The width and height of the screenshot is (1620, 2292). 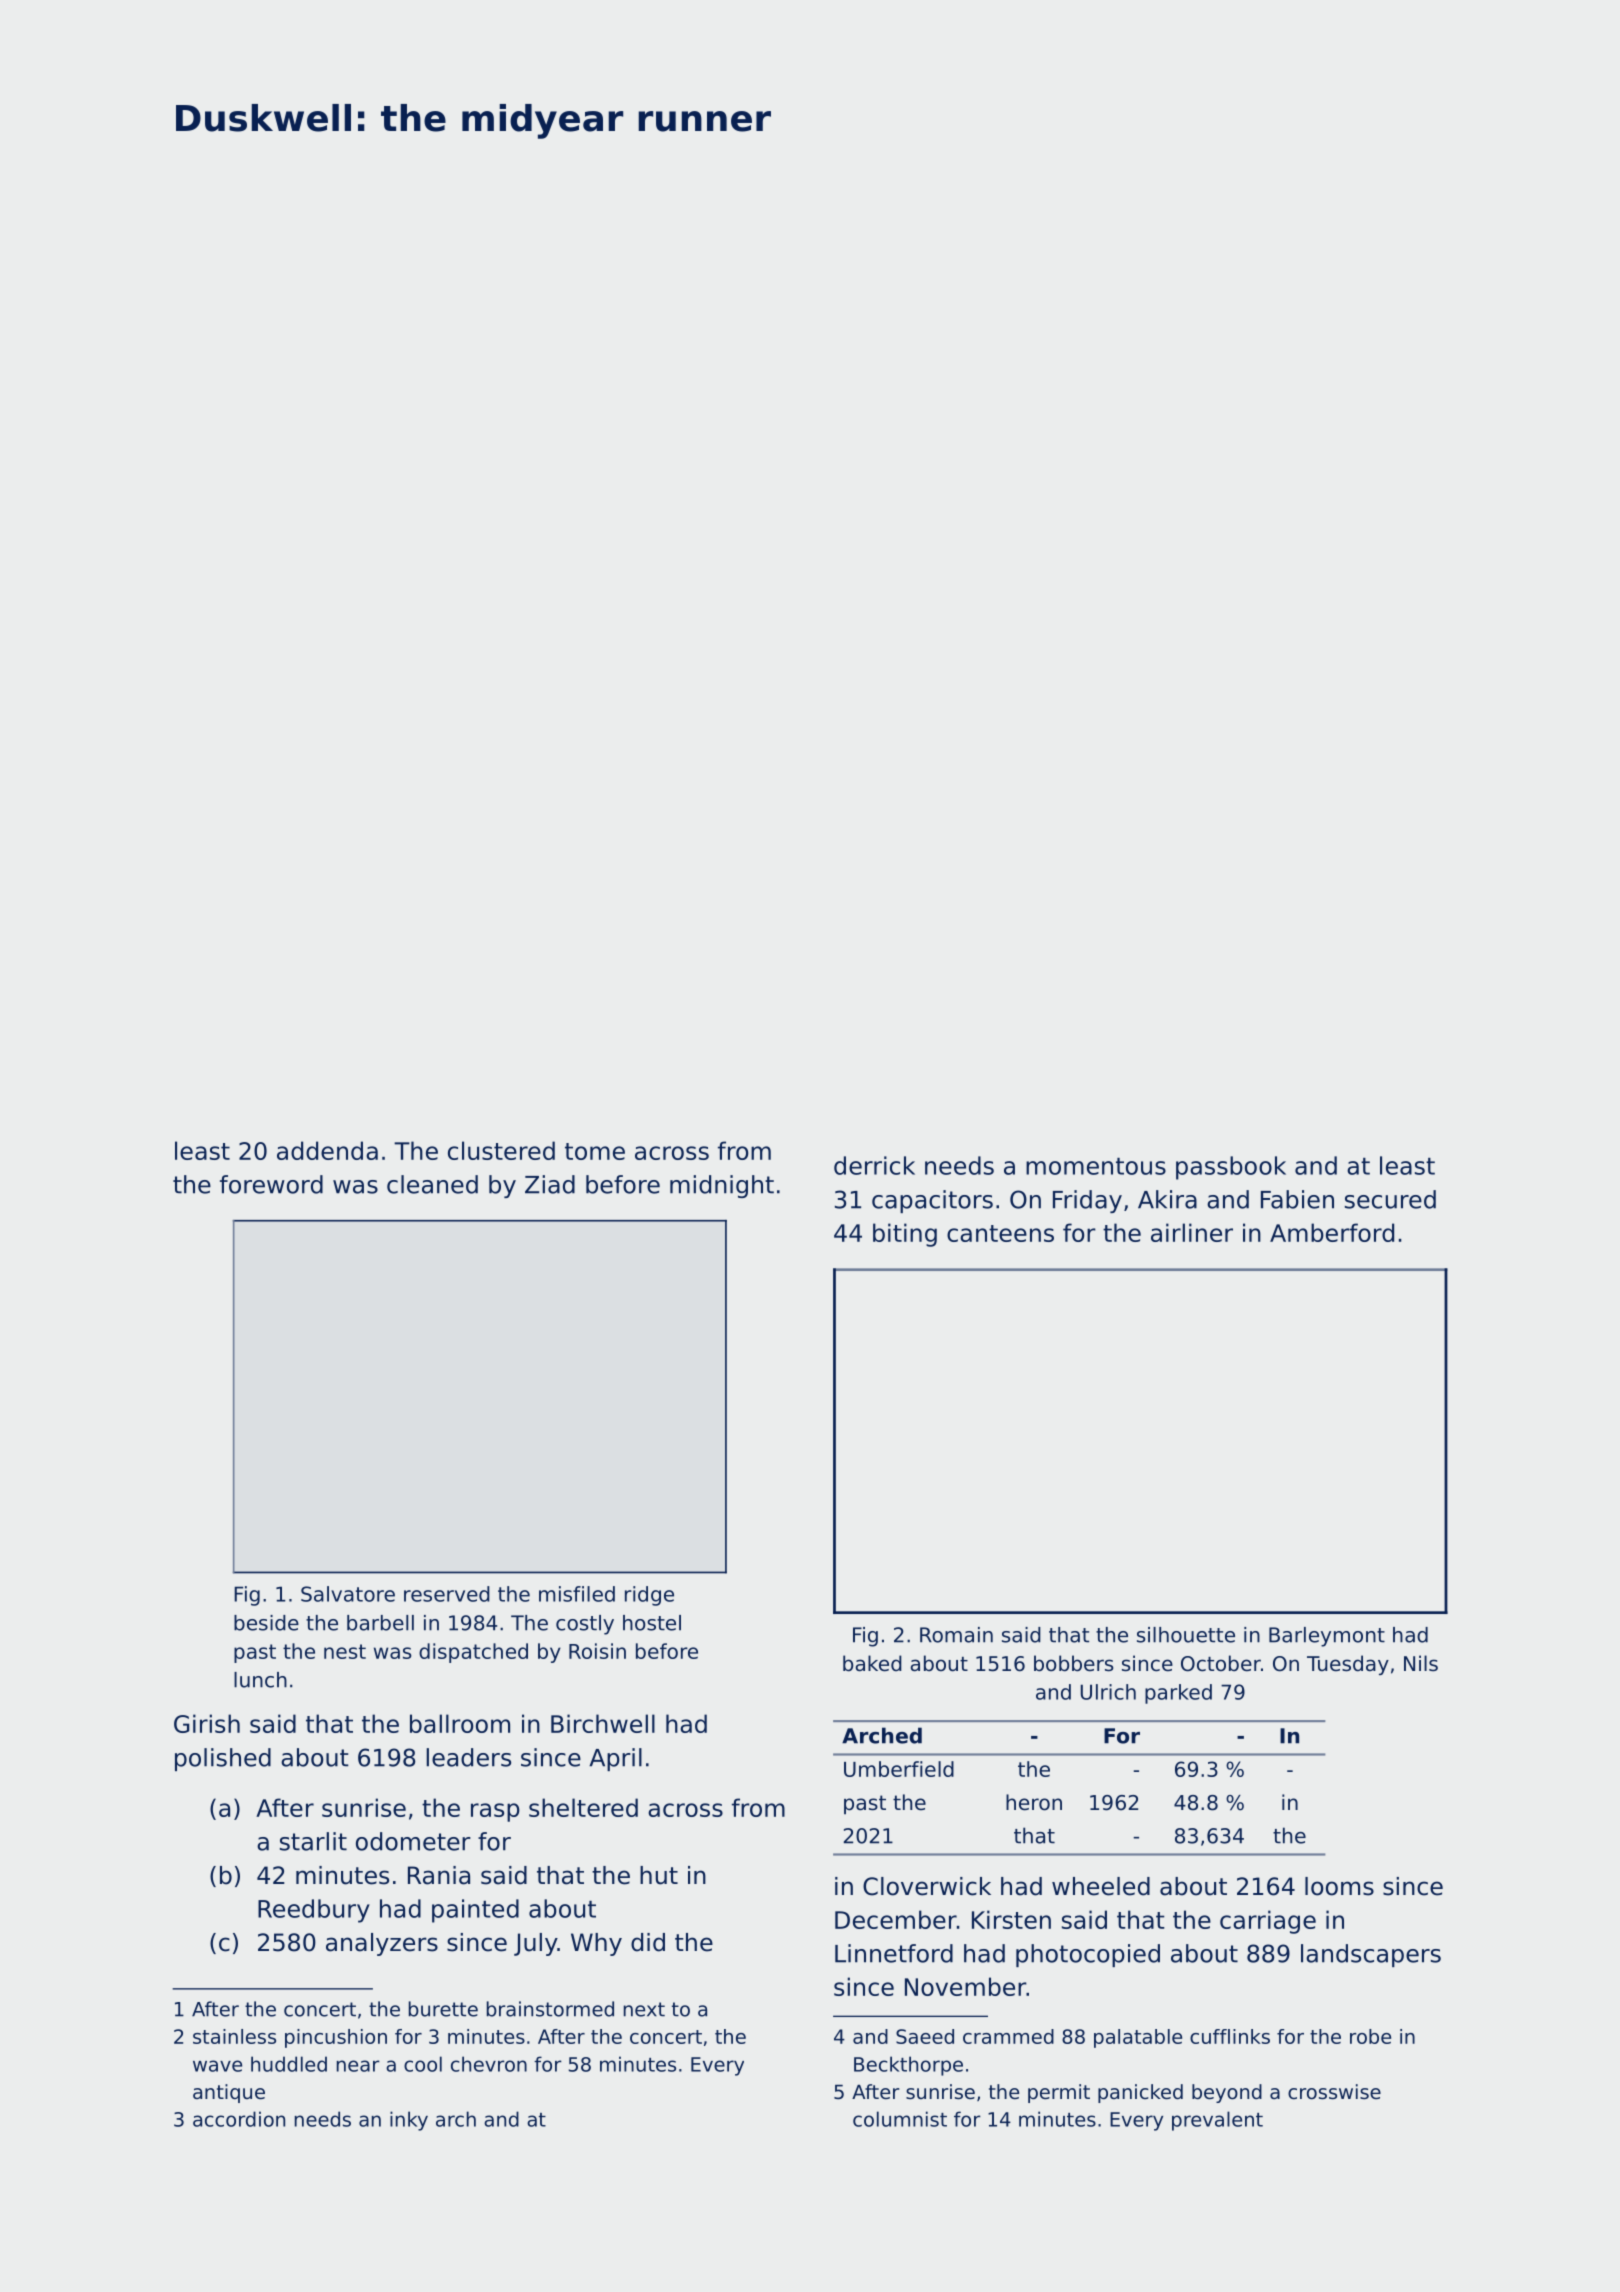 What do you see at coordinates (1231, 1168) in the screenshot?
I see `passbook` at bounding box center [1231, 1168].
